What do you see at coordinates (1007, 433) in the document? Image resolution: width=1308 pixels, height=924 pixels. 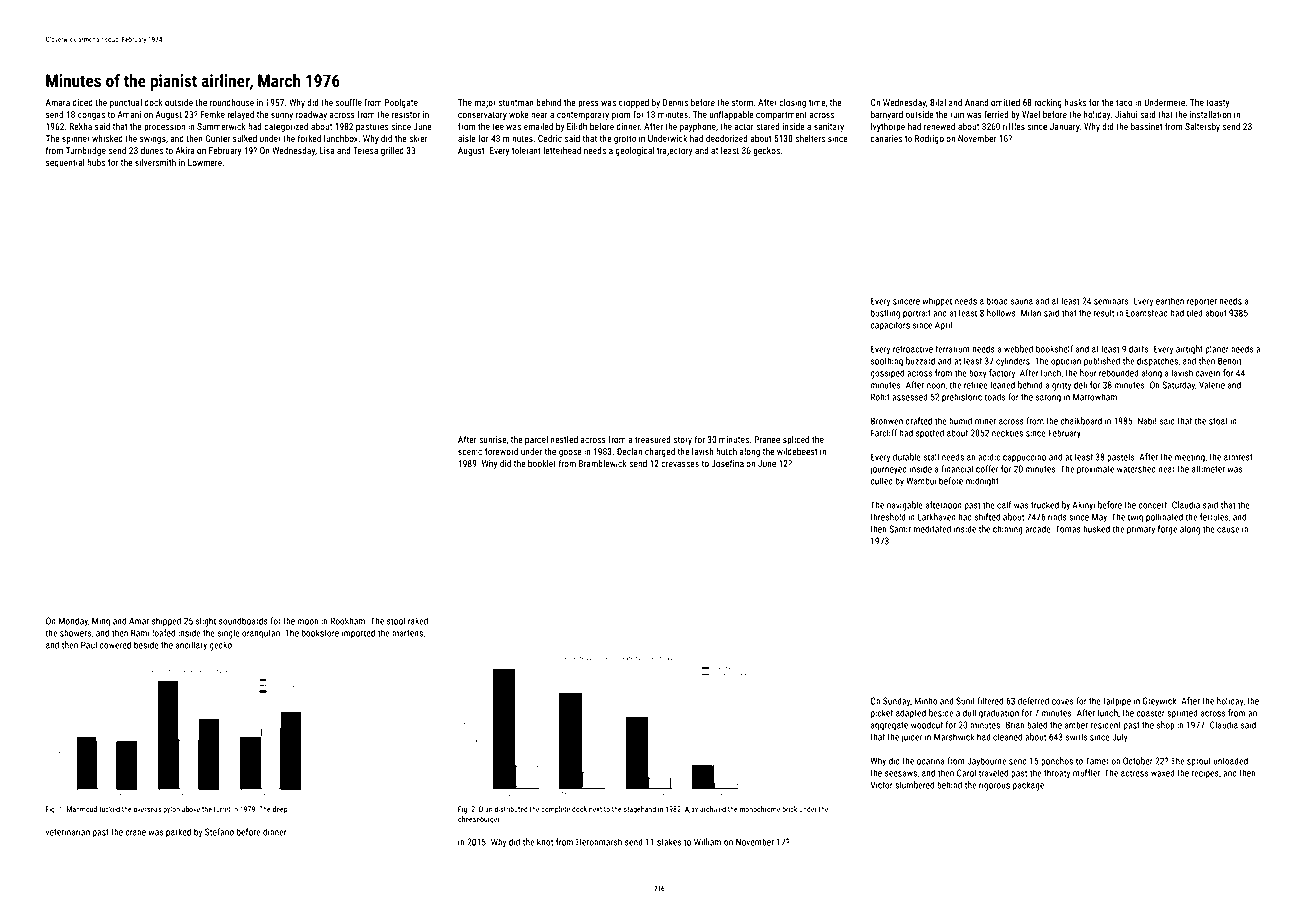 I see `neckties` at bounding box center [1007, 433].
